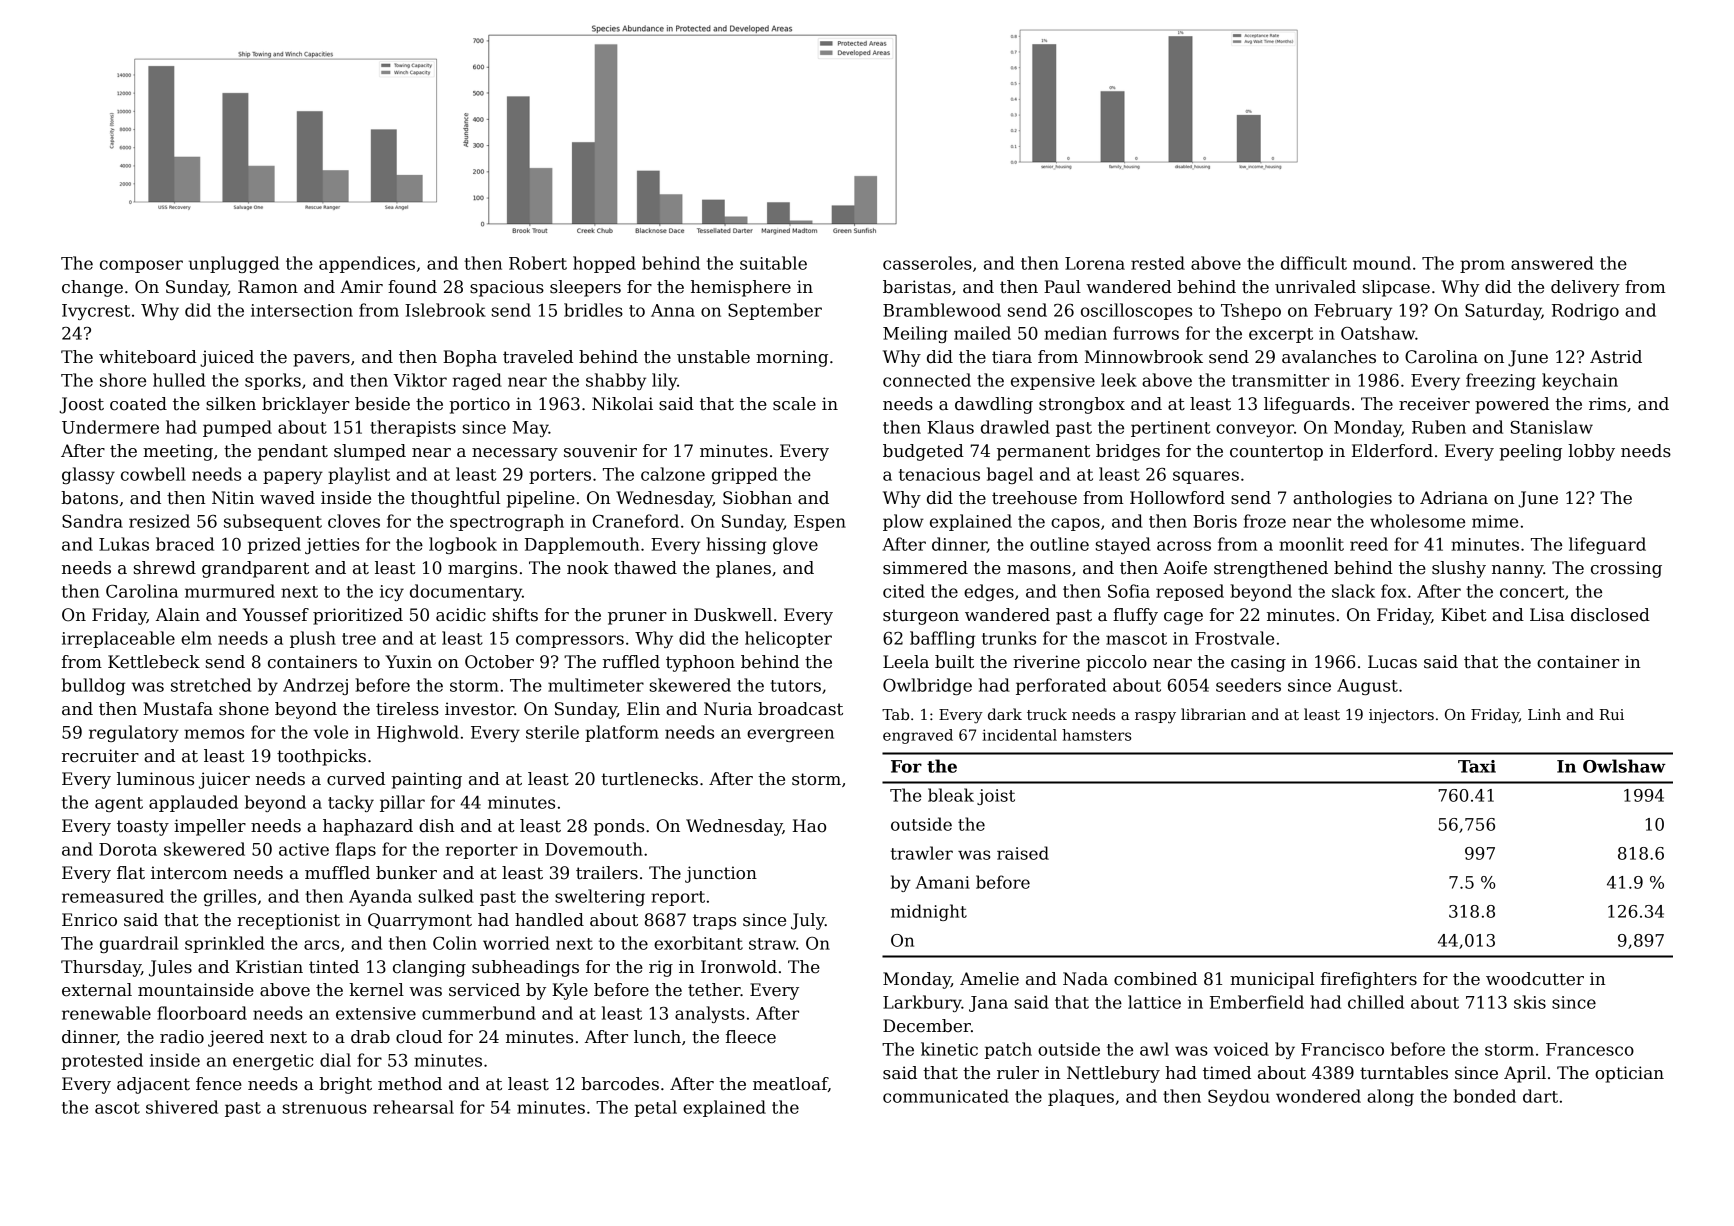 The width and height of the image is (1734, 1226). What do you see at coordinates (93, 686) in the image?
I see `bulldog` at bounding box center [93, 686].
